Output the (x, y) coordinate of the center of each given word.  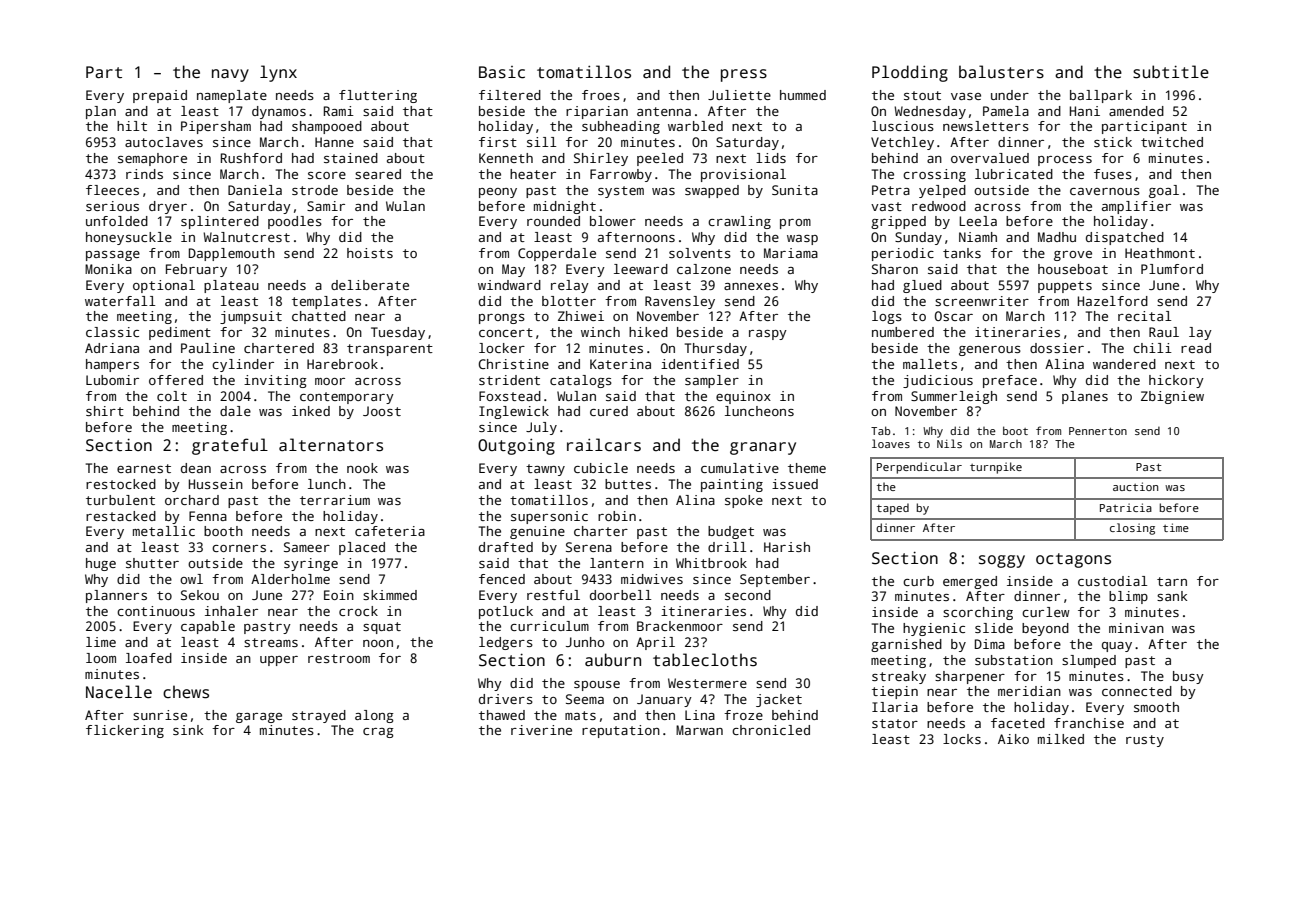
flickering (125, 731)
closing (1132, 529)
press (744, 75)
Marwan (699, 730)
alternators (331, 445)
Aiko (1013, 739)
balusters (1001, 72)
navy (230, 75)
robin (617, 516)
